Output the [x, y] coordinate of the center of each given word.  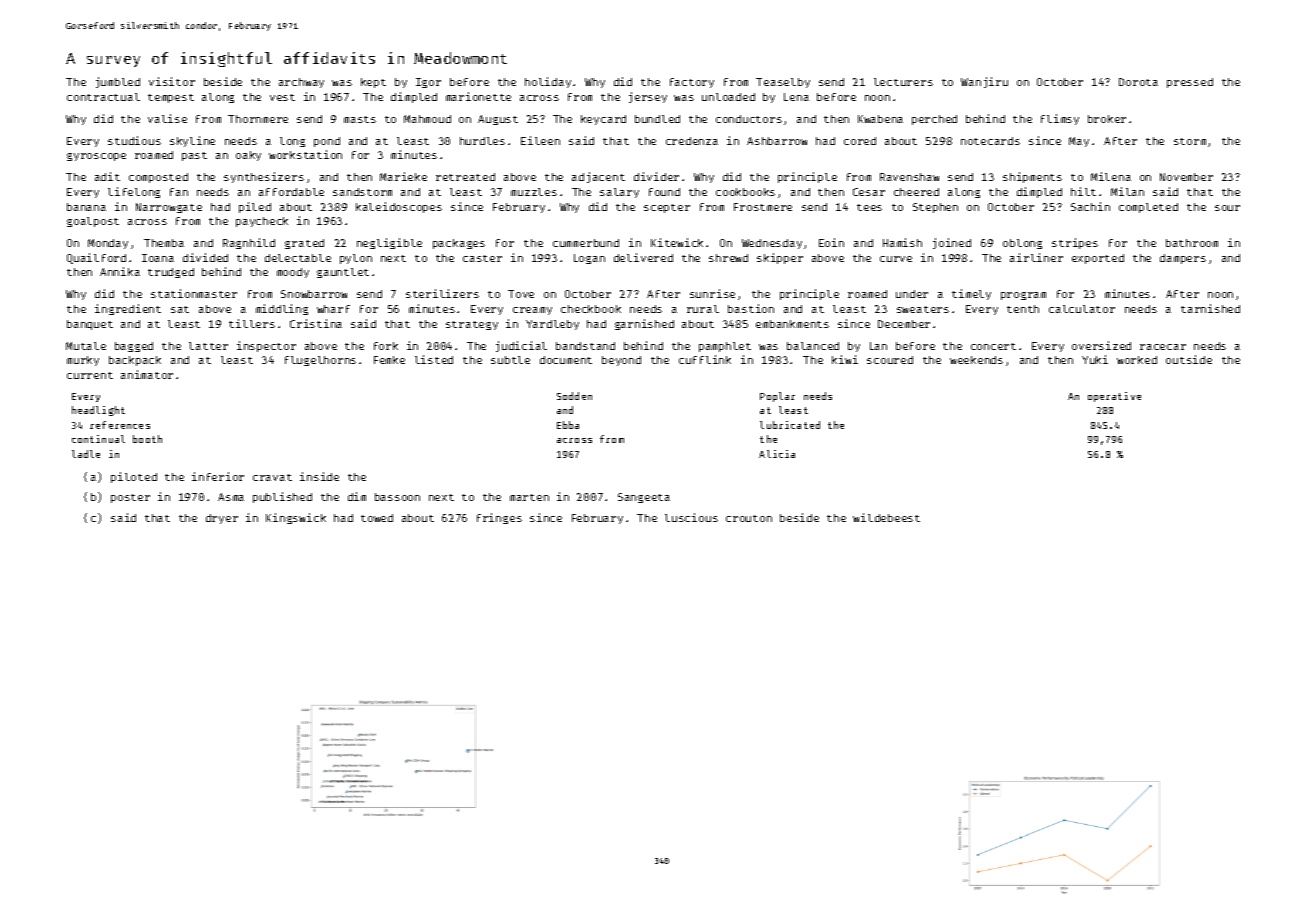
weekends [976, 360]
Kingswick [296, 518]
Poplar [777, 397]
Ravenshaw [909, 177]
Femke [389, 360]
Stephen [935, 208]
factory [692, 83]
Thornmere [258, 119]
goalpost [93, 222]
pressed [1190, 83]
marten [529, 497]
